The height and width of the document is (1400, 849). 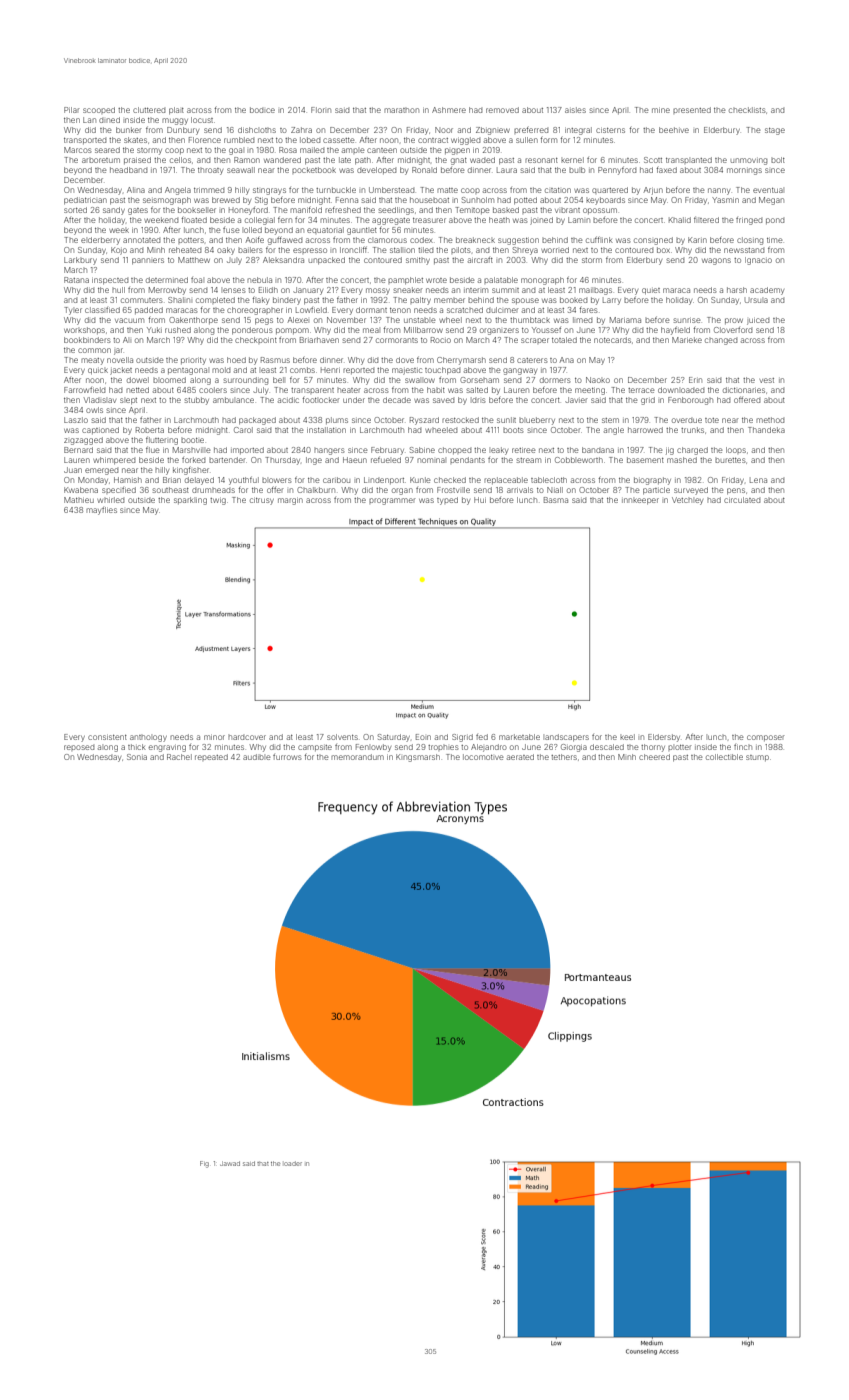 I want to click on composer, so click(x=765, y=738).
